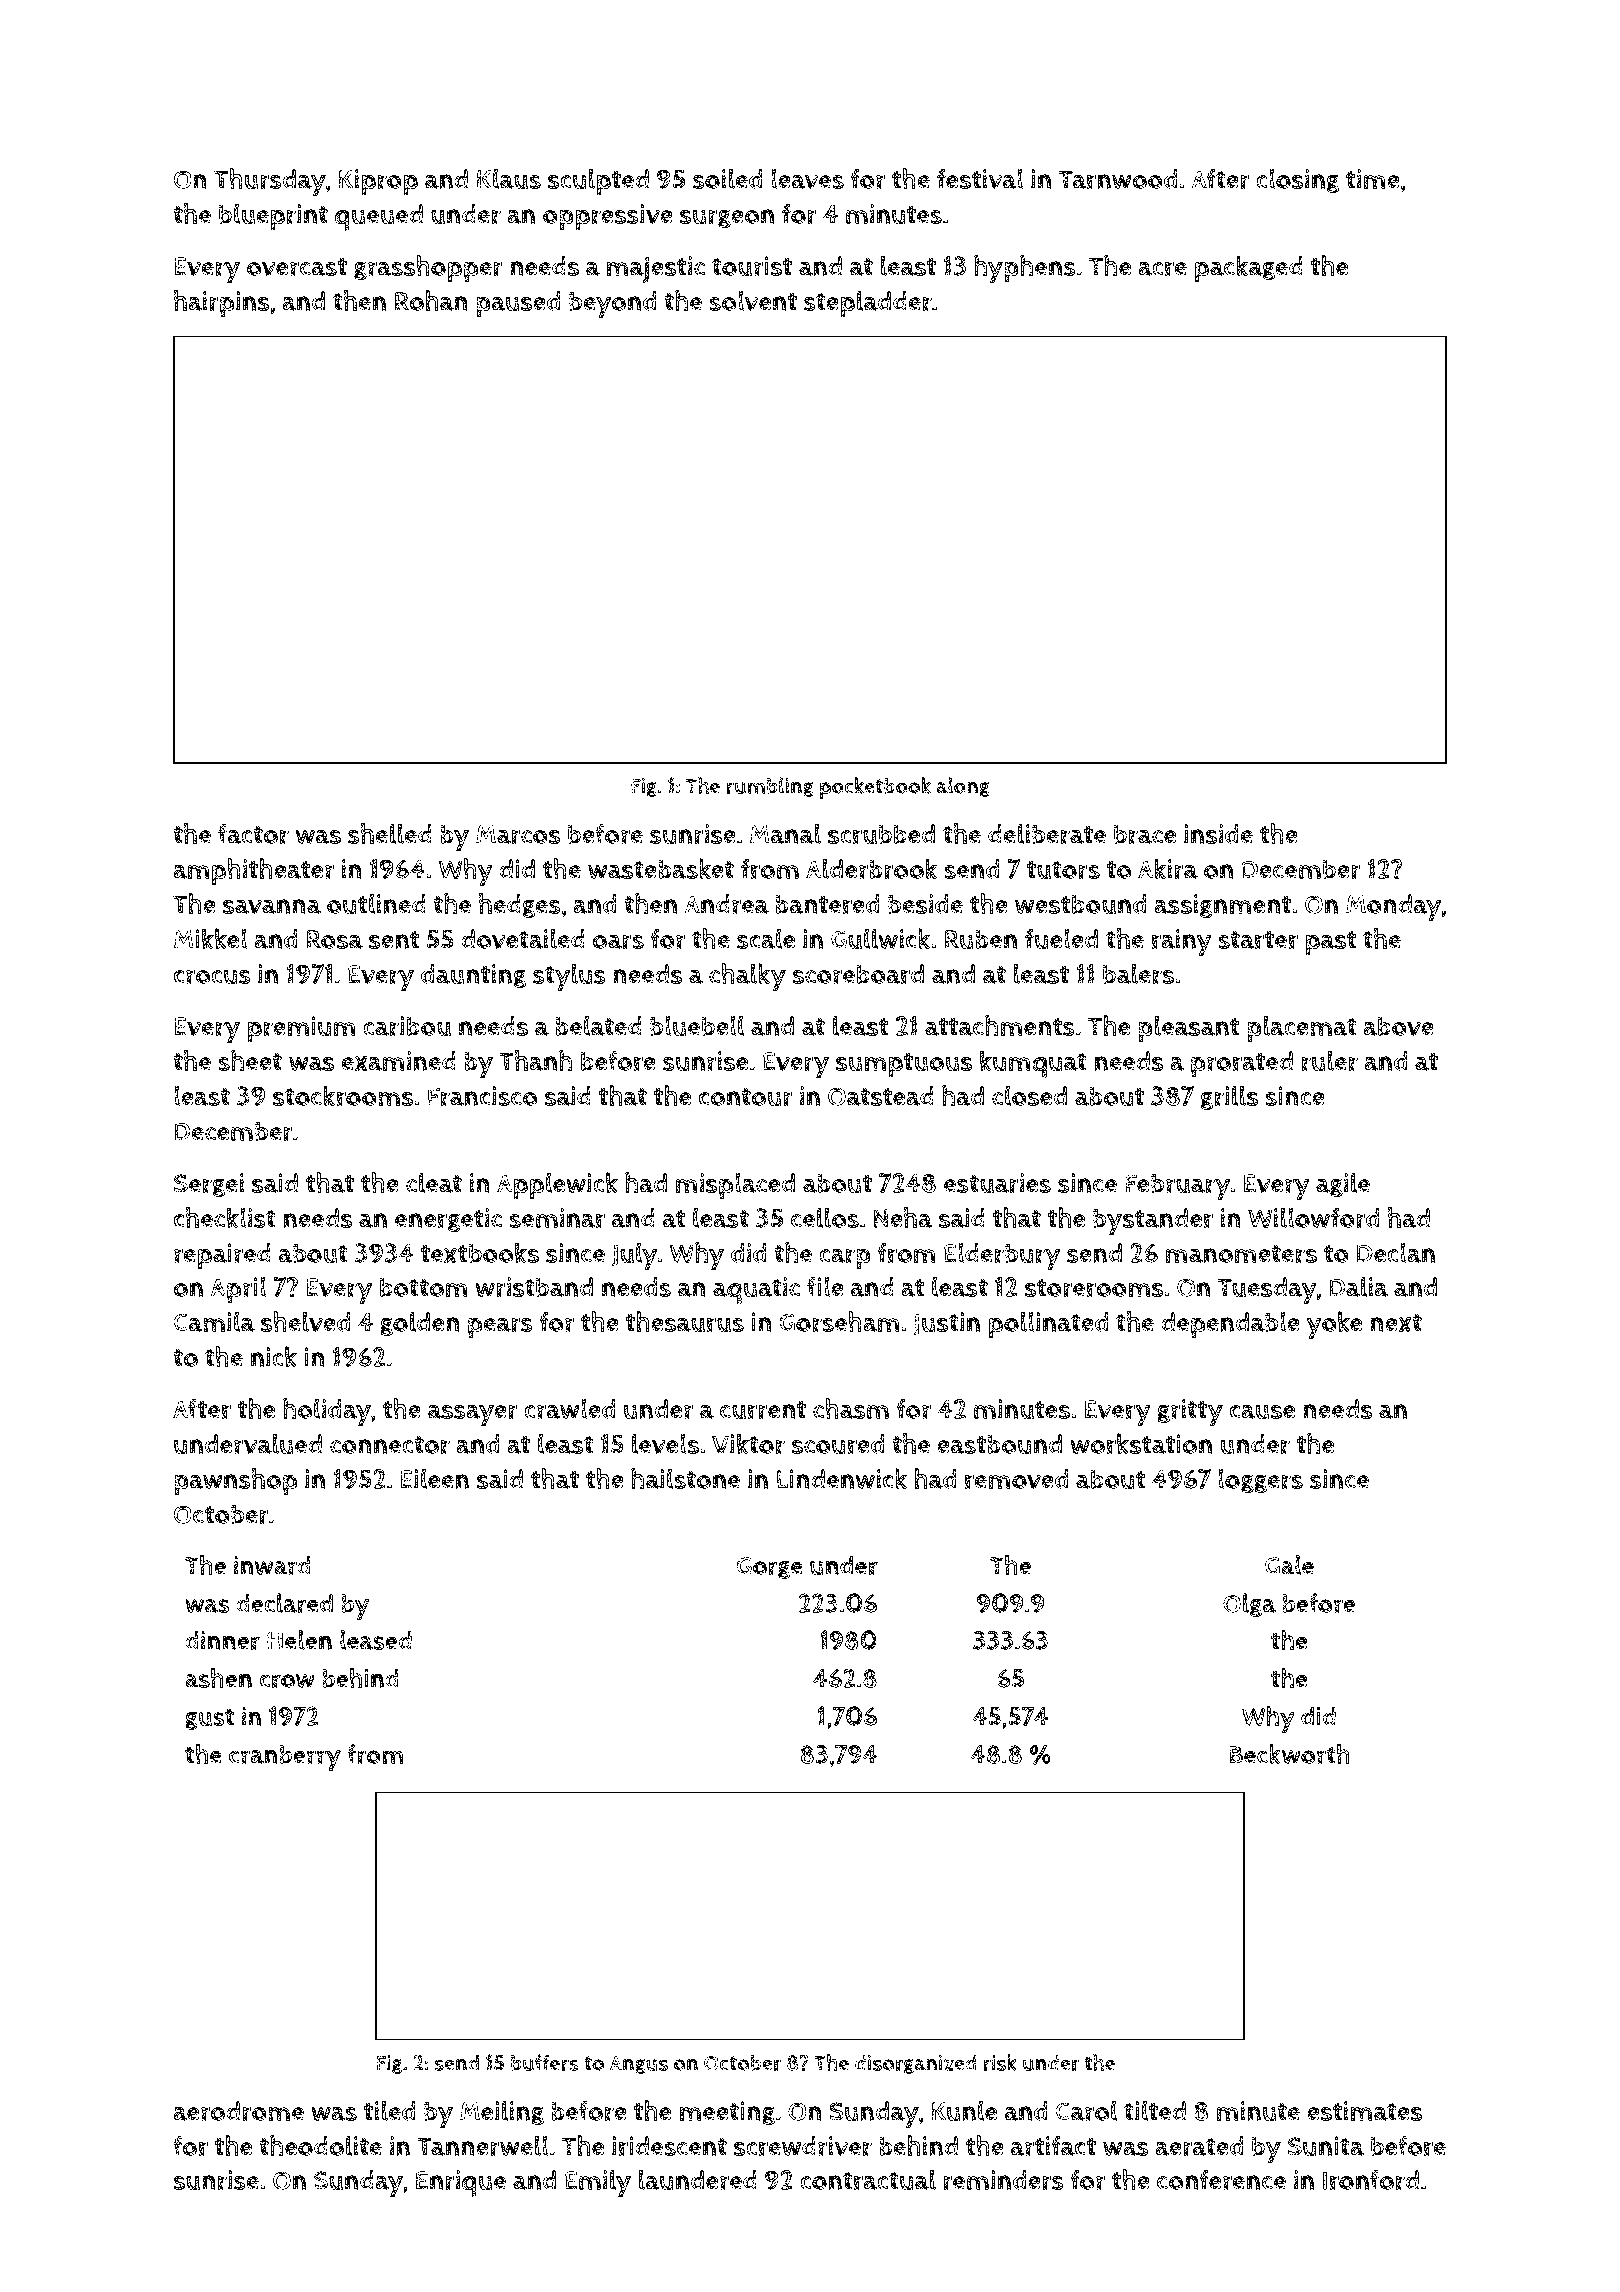 The image size is (1620, 2292). What do you see at coordinates (727, 2113) in the page?
I see `meeting` at bounding box center [727, 2113].
